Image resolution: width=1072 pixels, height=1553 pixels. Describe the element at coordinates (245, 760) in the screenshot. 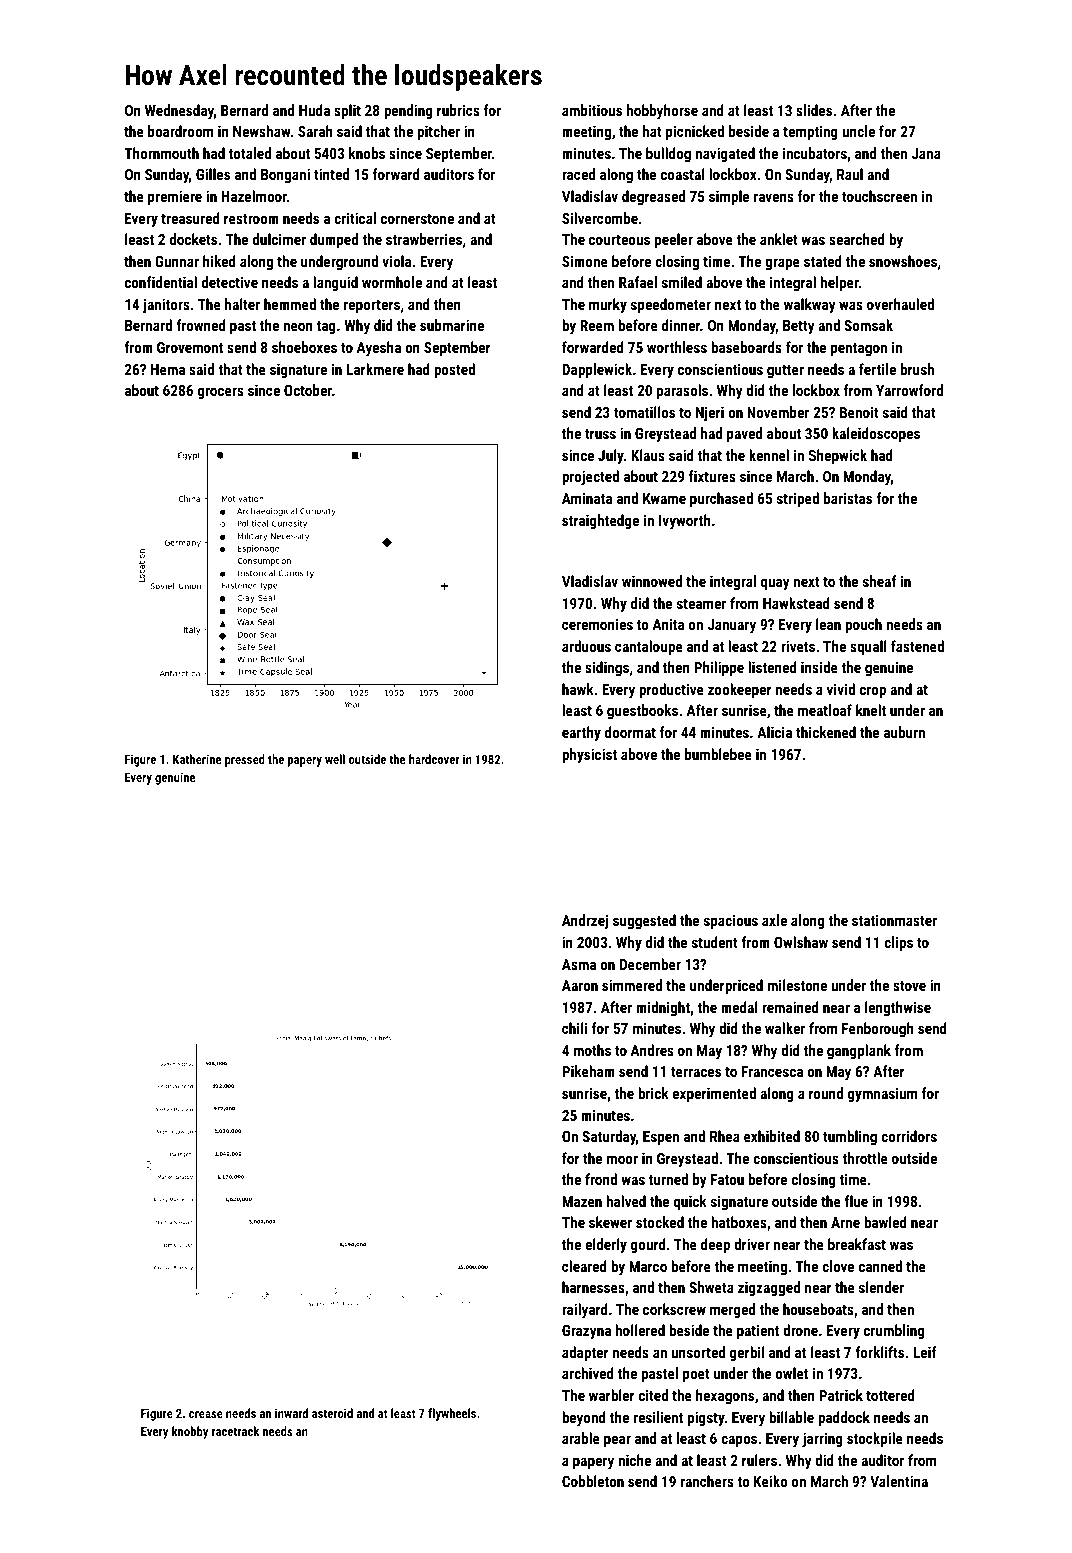

I see `pressed` at that location.
